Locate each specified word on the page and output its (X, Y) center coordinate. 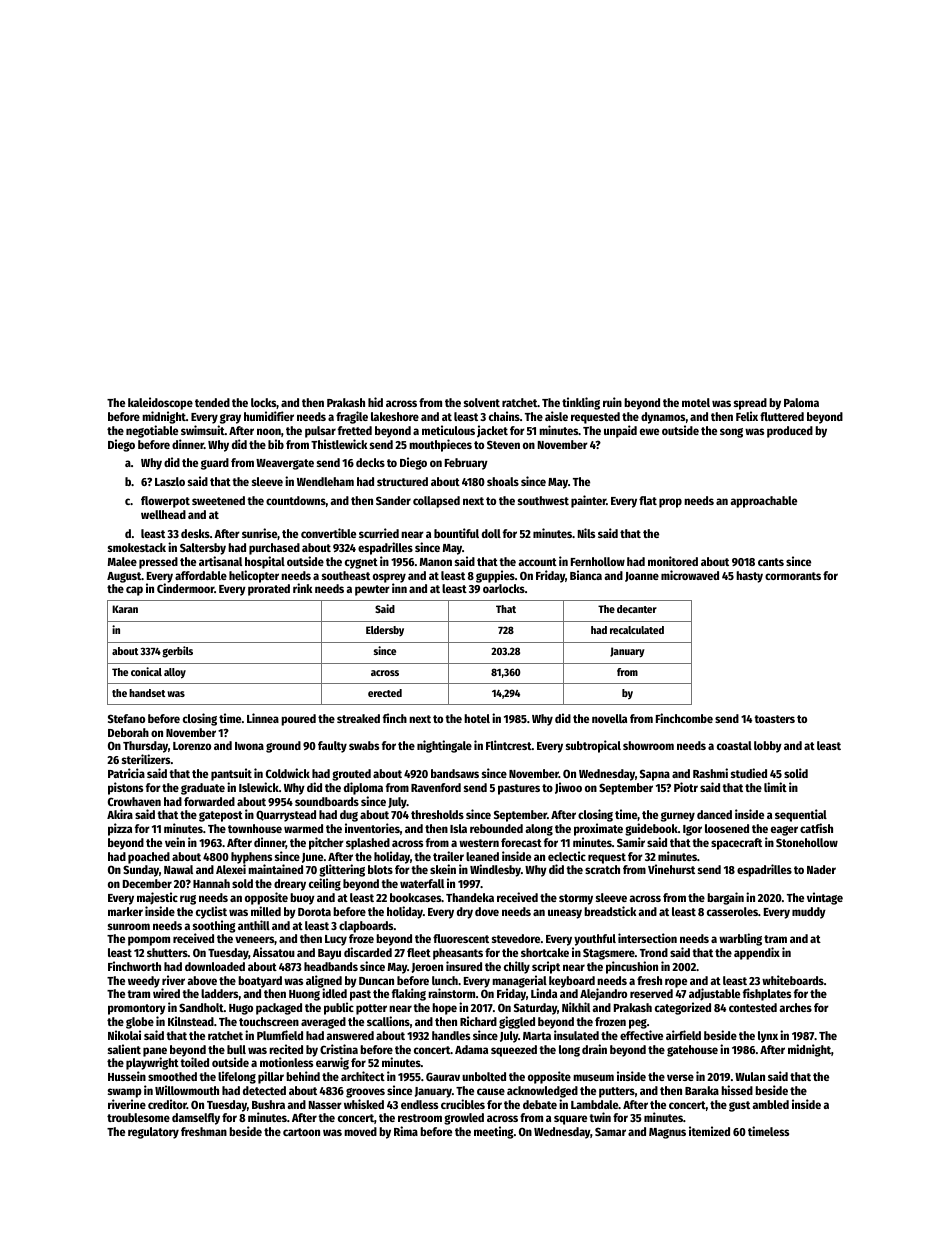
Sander (393, 500)
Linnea (263, 718)
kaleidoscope (160, 403)
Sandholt (201, 1007)
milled (266, 911)
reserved (651, 993)
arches (795, 1007)
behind (303, 1076)
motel (696, 402)
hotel (477, 718)
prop (670, 503)
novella (609, 718)
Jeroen (427, 968)
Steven (503, 444)
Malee (122, 561)
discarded (368, 952)
